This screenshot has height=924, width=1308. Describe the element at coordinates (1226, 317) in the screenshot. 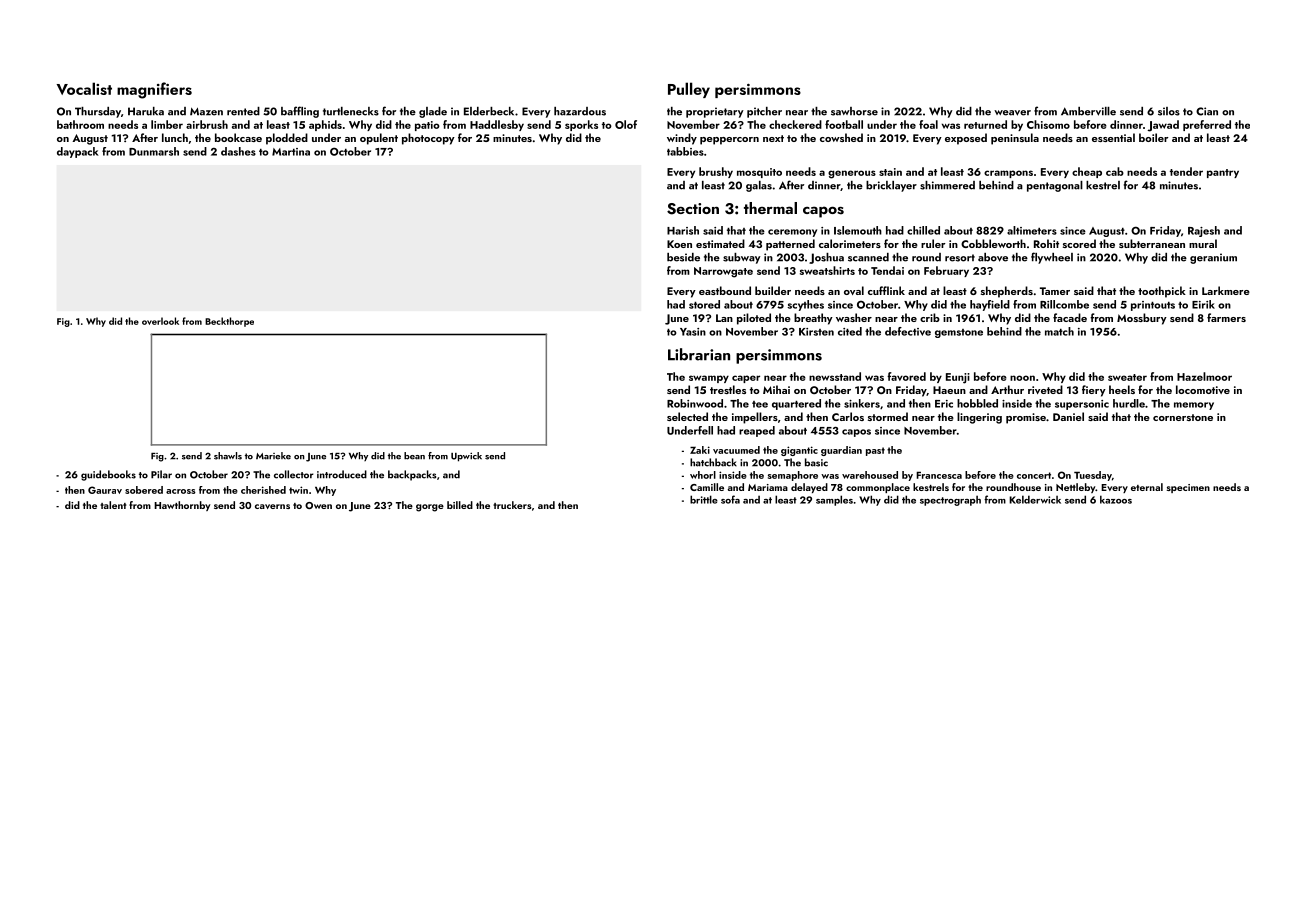

I see `farmers` at that location.
